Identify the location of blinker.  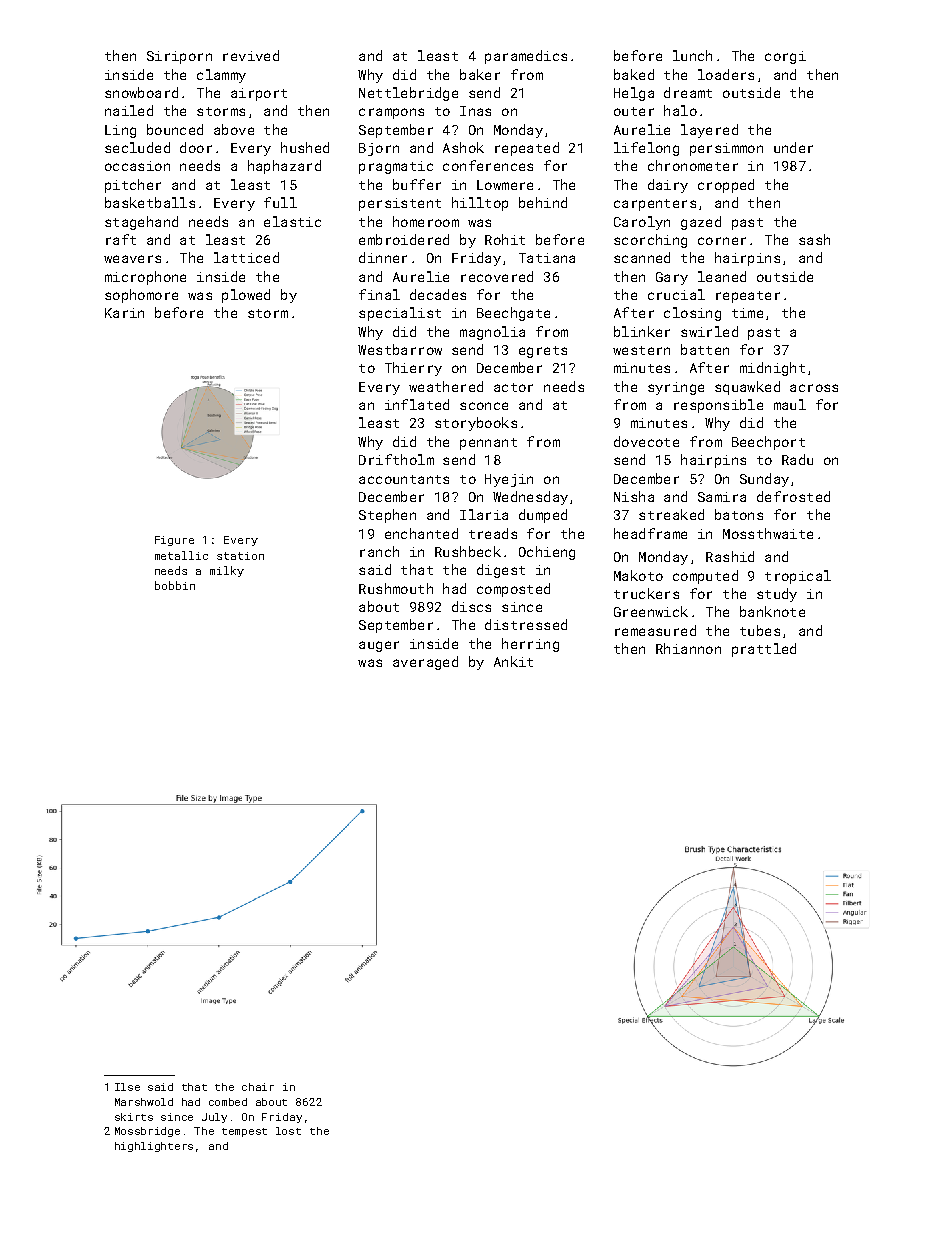
(642, 331).
